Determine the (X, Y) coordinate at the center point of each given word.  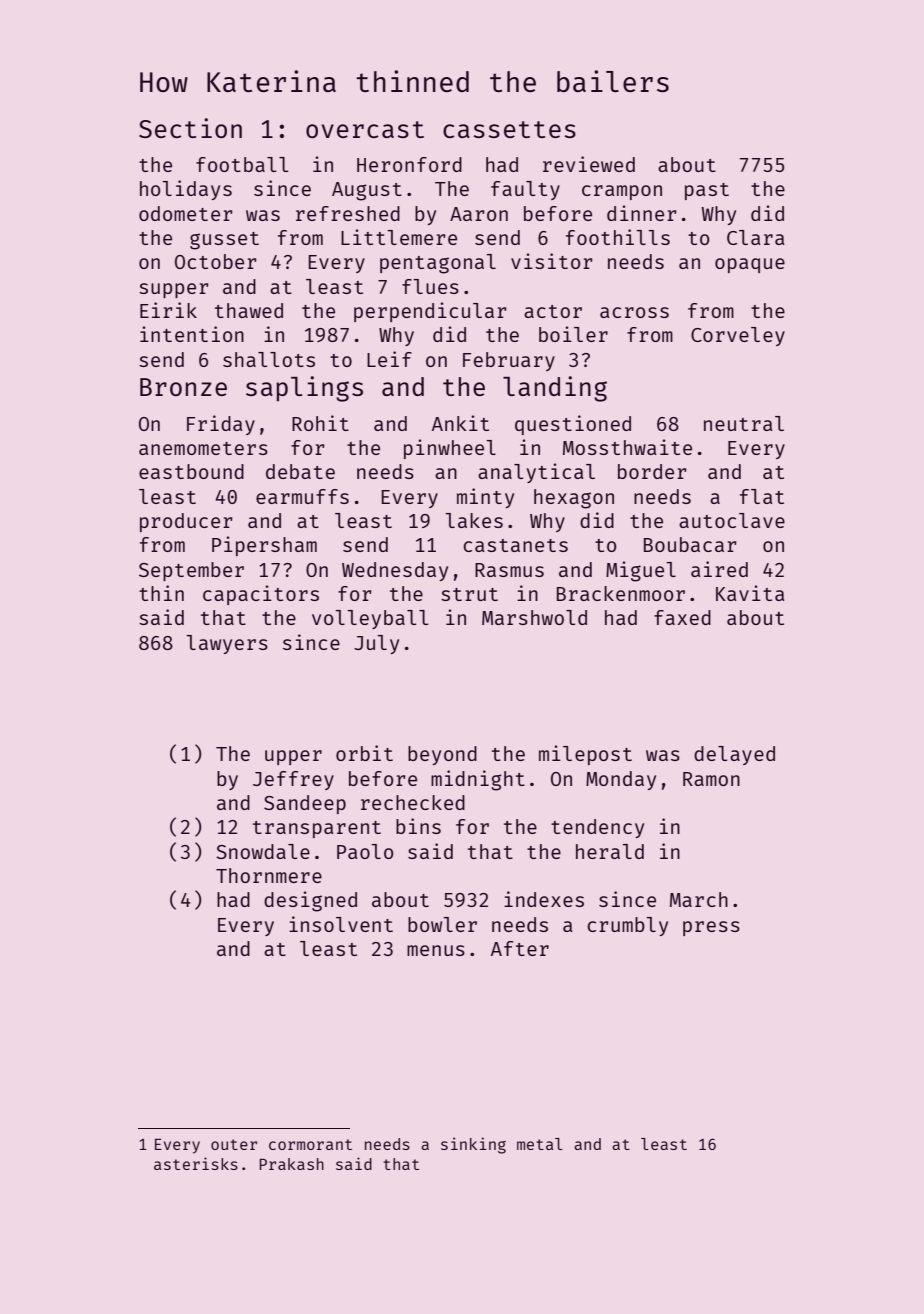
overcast (365, 129)
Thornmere (269, 875)
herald (610, 851)
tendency (597, 828)
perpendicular (430, 312)
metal (540, 1144)
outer (234, 1144)
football (242, 164)
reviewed (589, 164)
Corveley (738, 336)
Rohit (320, 423)
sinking (473, 1145)
